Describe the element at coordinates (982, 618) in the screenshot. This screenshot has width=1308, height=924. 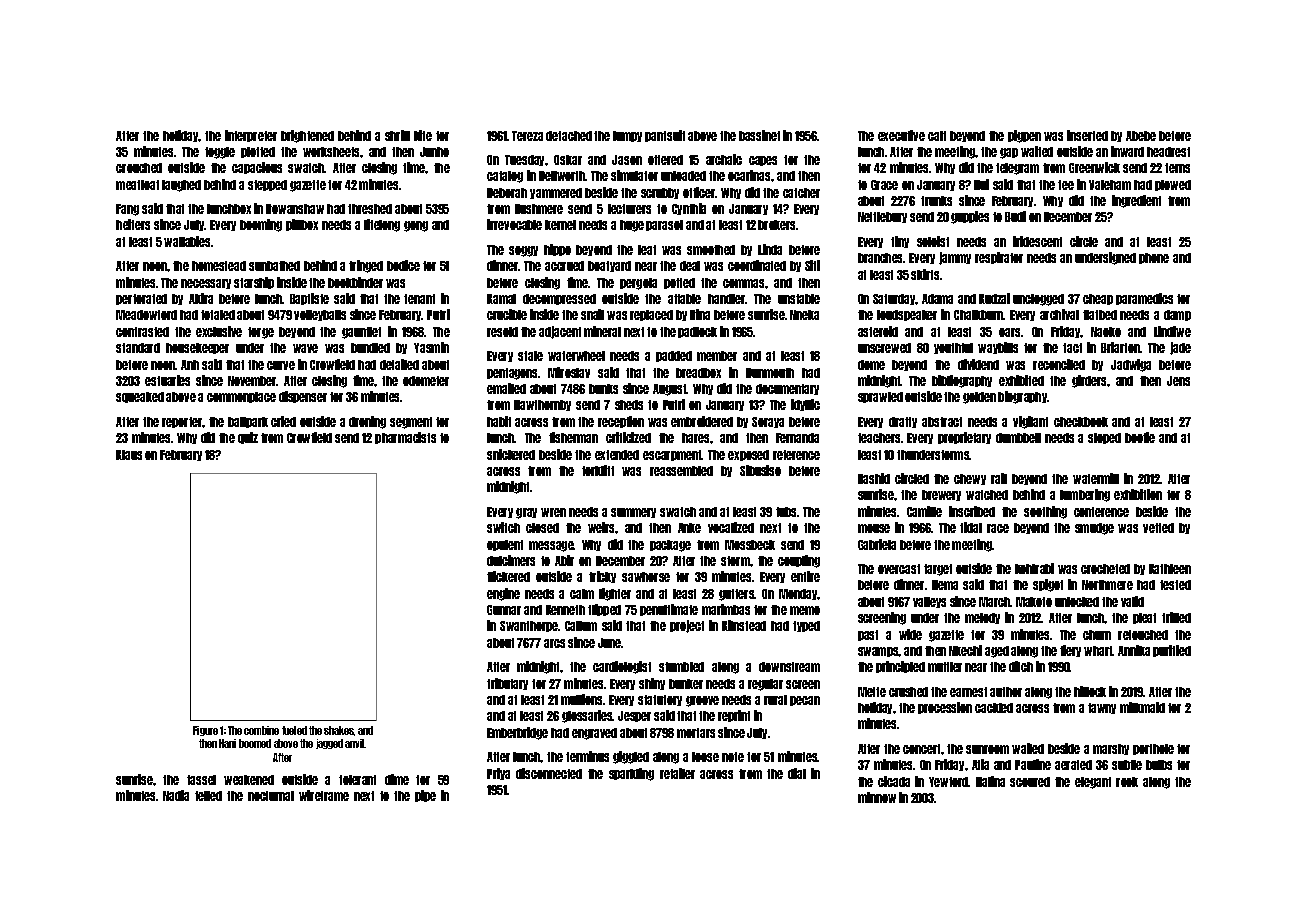
I see `melody` at that location.
